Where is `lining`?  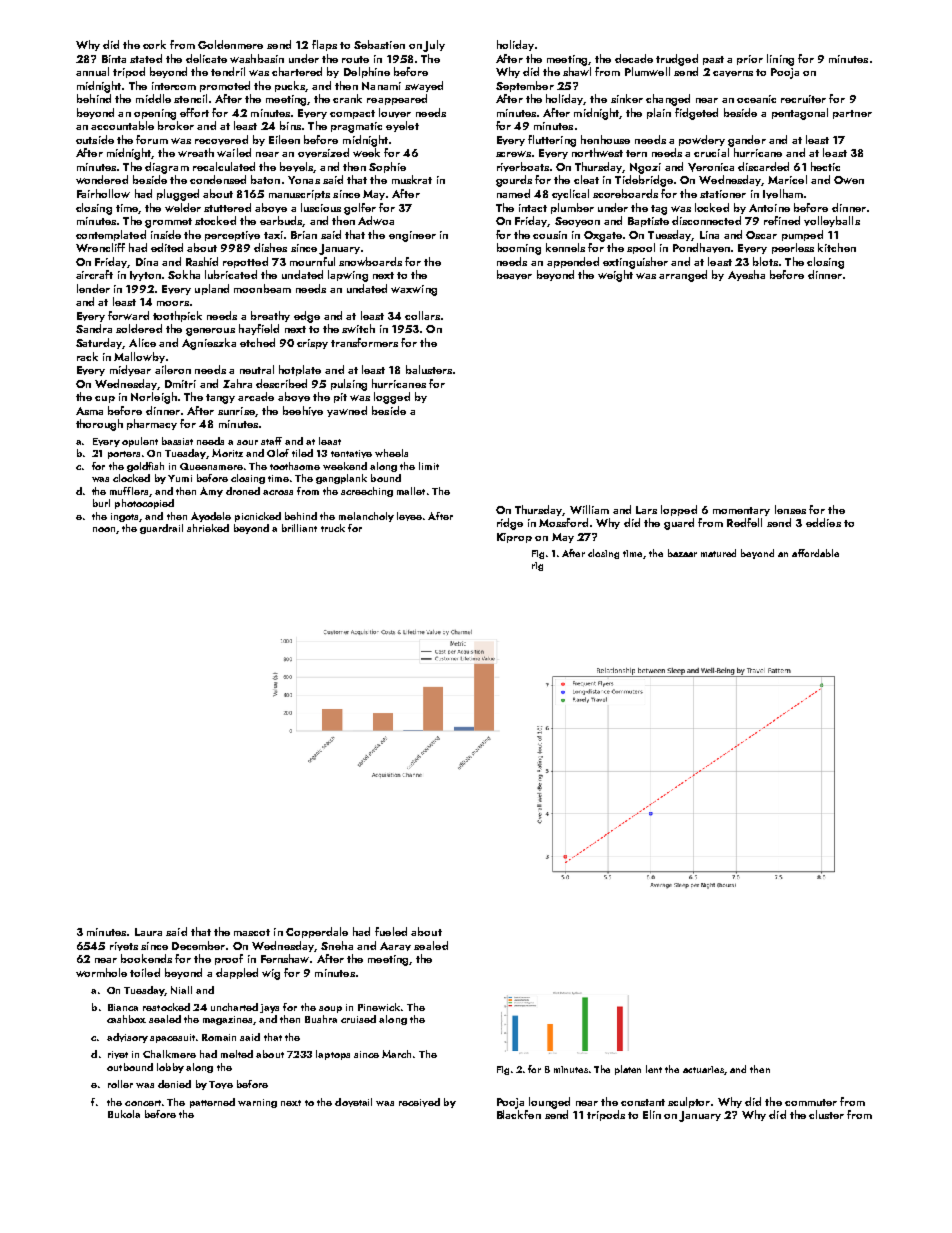 lining is located at coordinates (780, 60).
